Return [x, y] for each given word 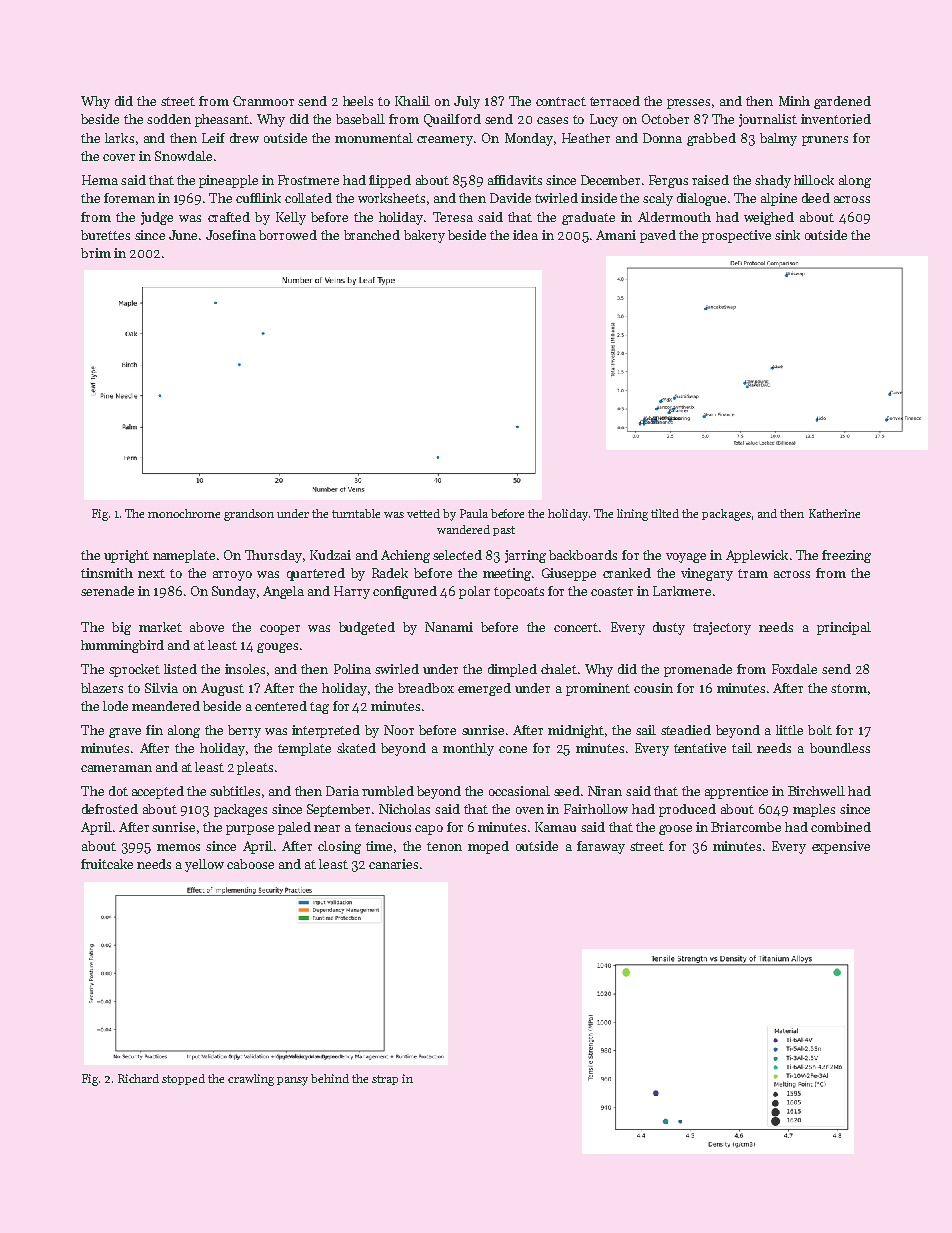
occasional [519, 791]
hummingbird [122, 646]
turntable [356, 513]
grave [125, 733]
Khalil [412, 101]
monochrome [184, 513]
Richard [138, 1078]
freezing [846, 556]
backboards [583, 555]
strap [385, 1080]
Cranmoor [263, 101]
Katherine [834, 513]
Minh [794, 101]
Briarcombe [746, 827]
